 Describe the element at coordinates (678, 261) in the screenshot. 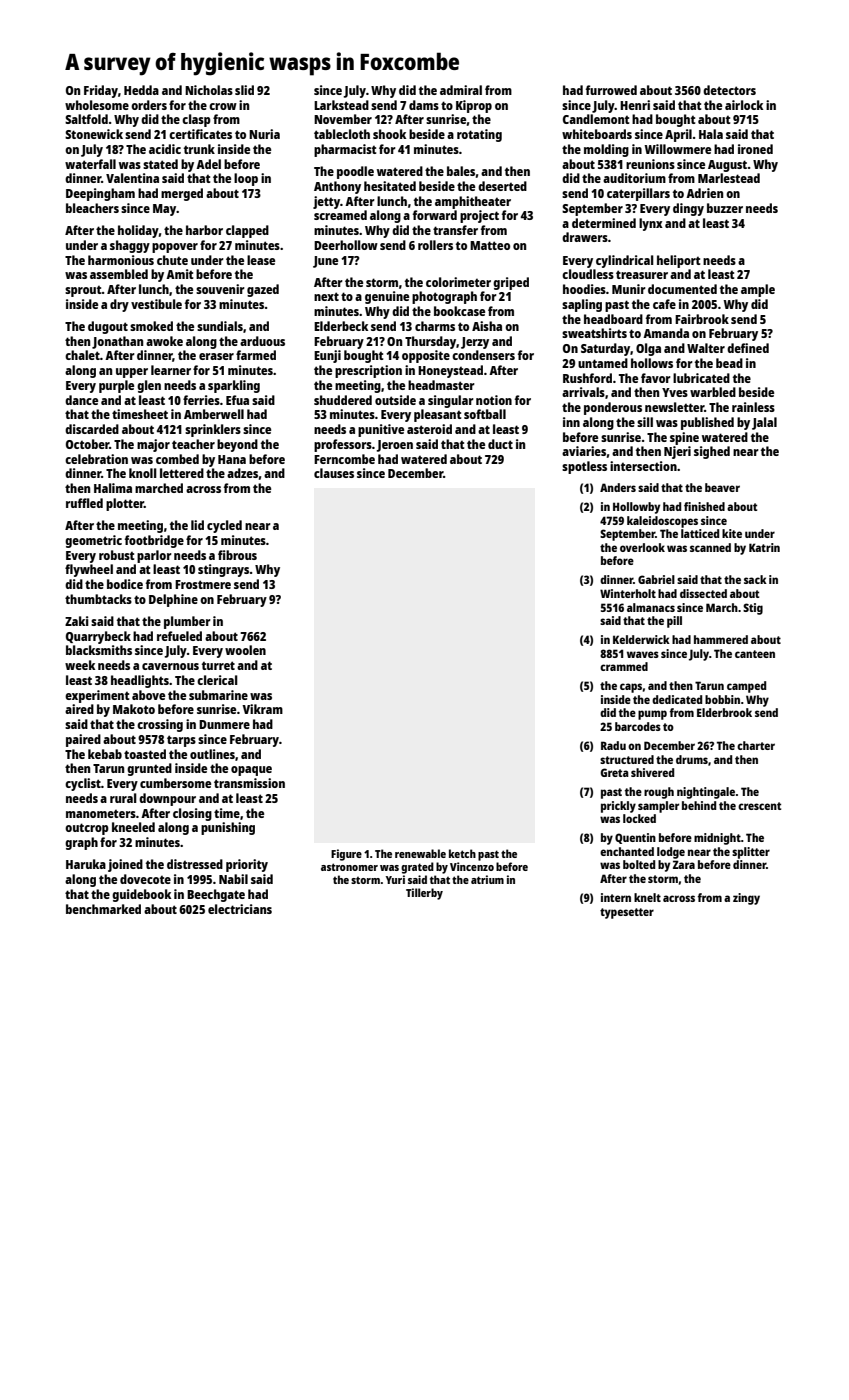

I see `heliport` at that location.
